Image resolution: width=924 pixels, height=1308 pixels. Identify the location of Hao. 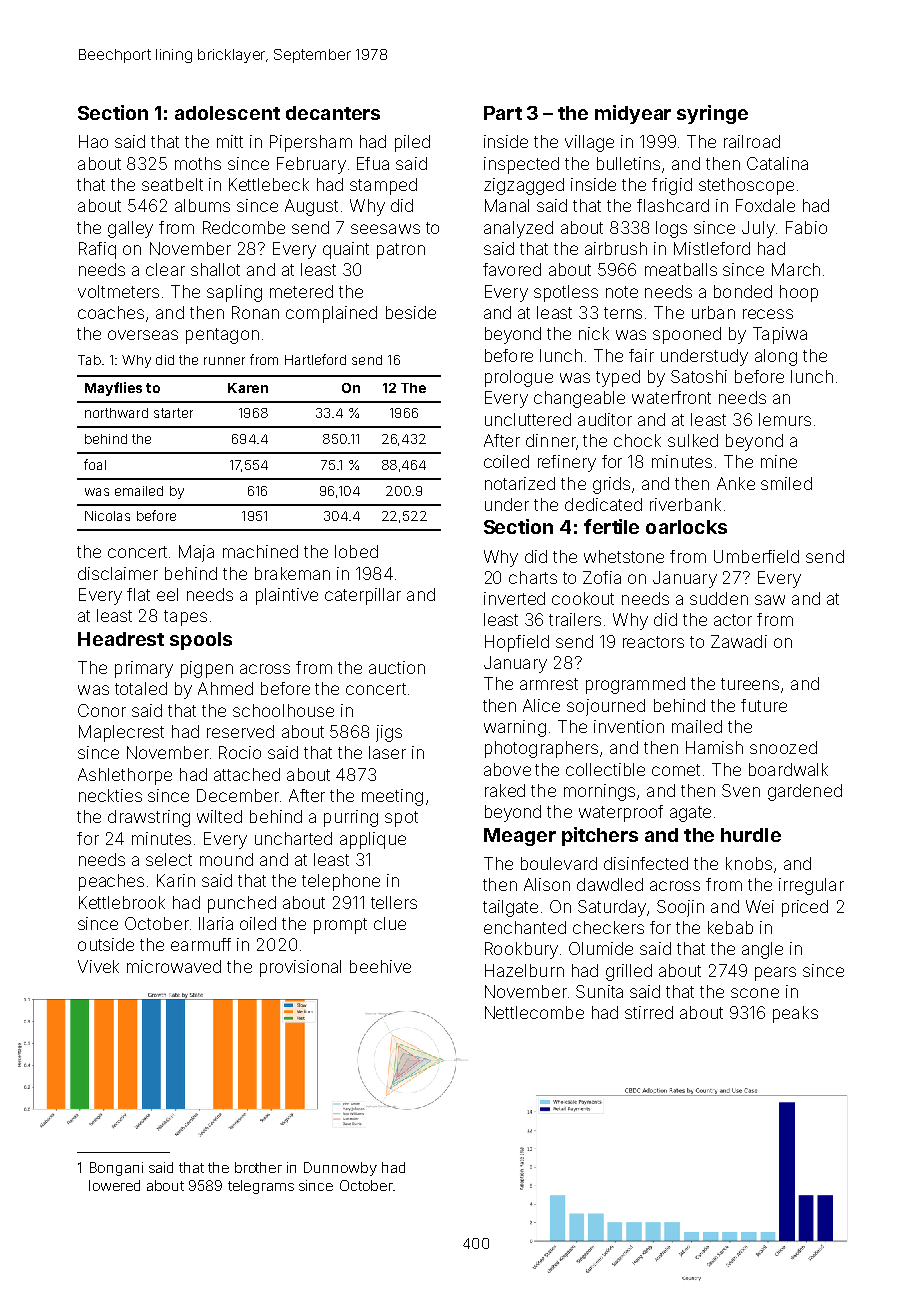
(93, 141).
